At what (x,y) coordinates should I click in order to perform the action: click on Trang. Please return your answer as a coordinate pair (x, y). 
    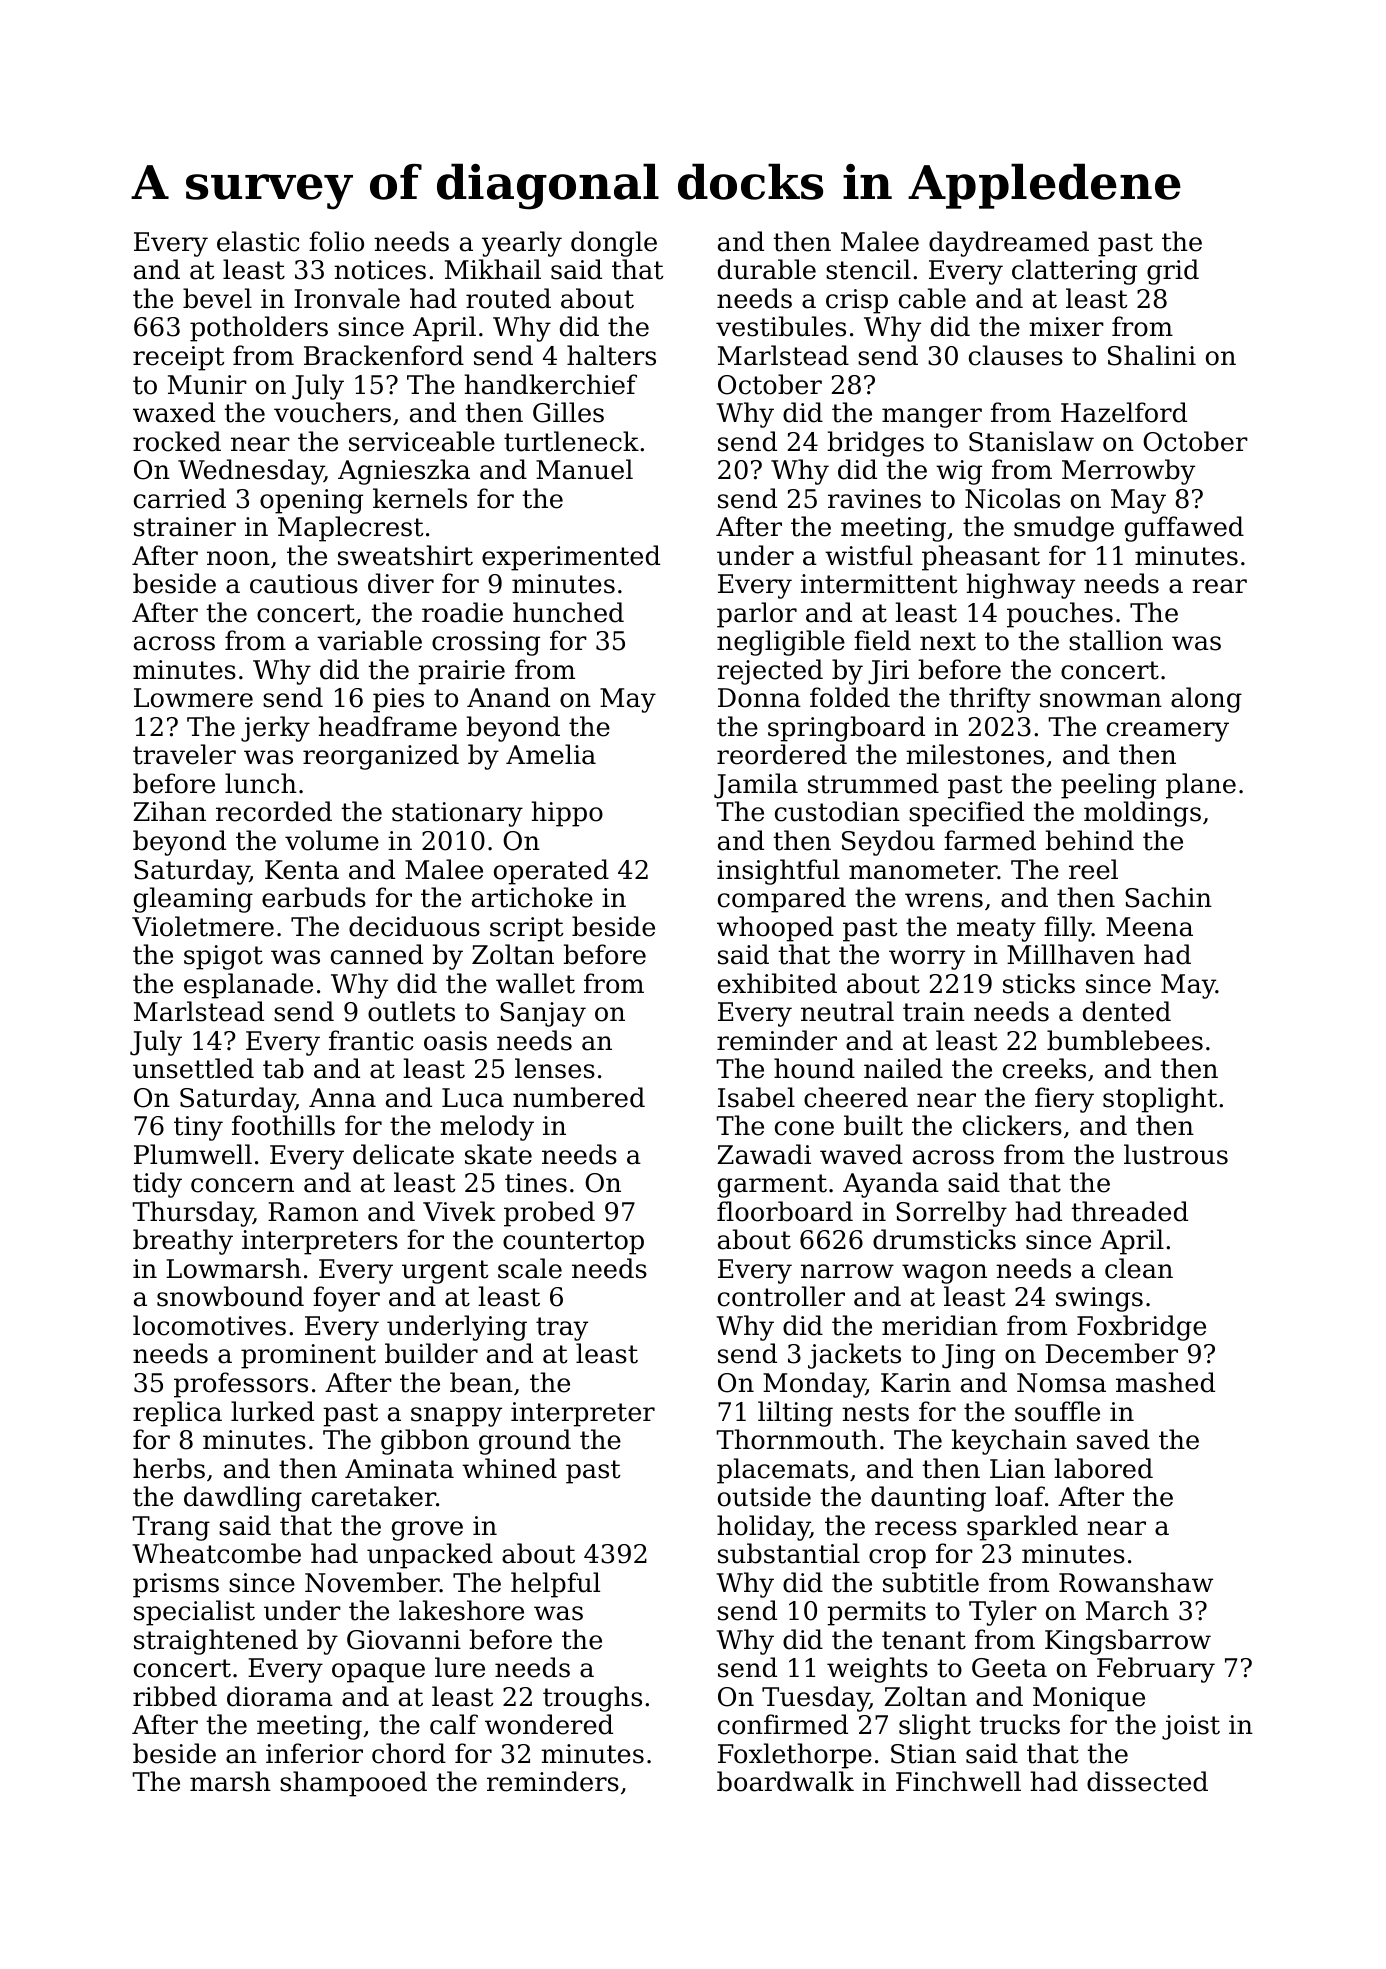
    Looking at the image, I should click on (171, 1528).
